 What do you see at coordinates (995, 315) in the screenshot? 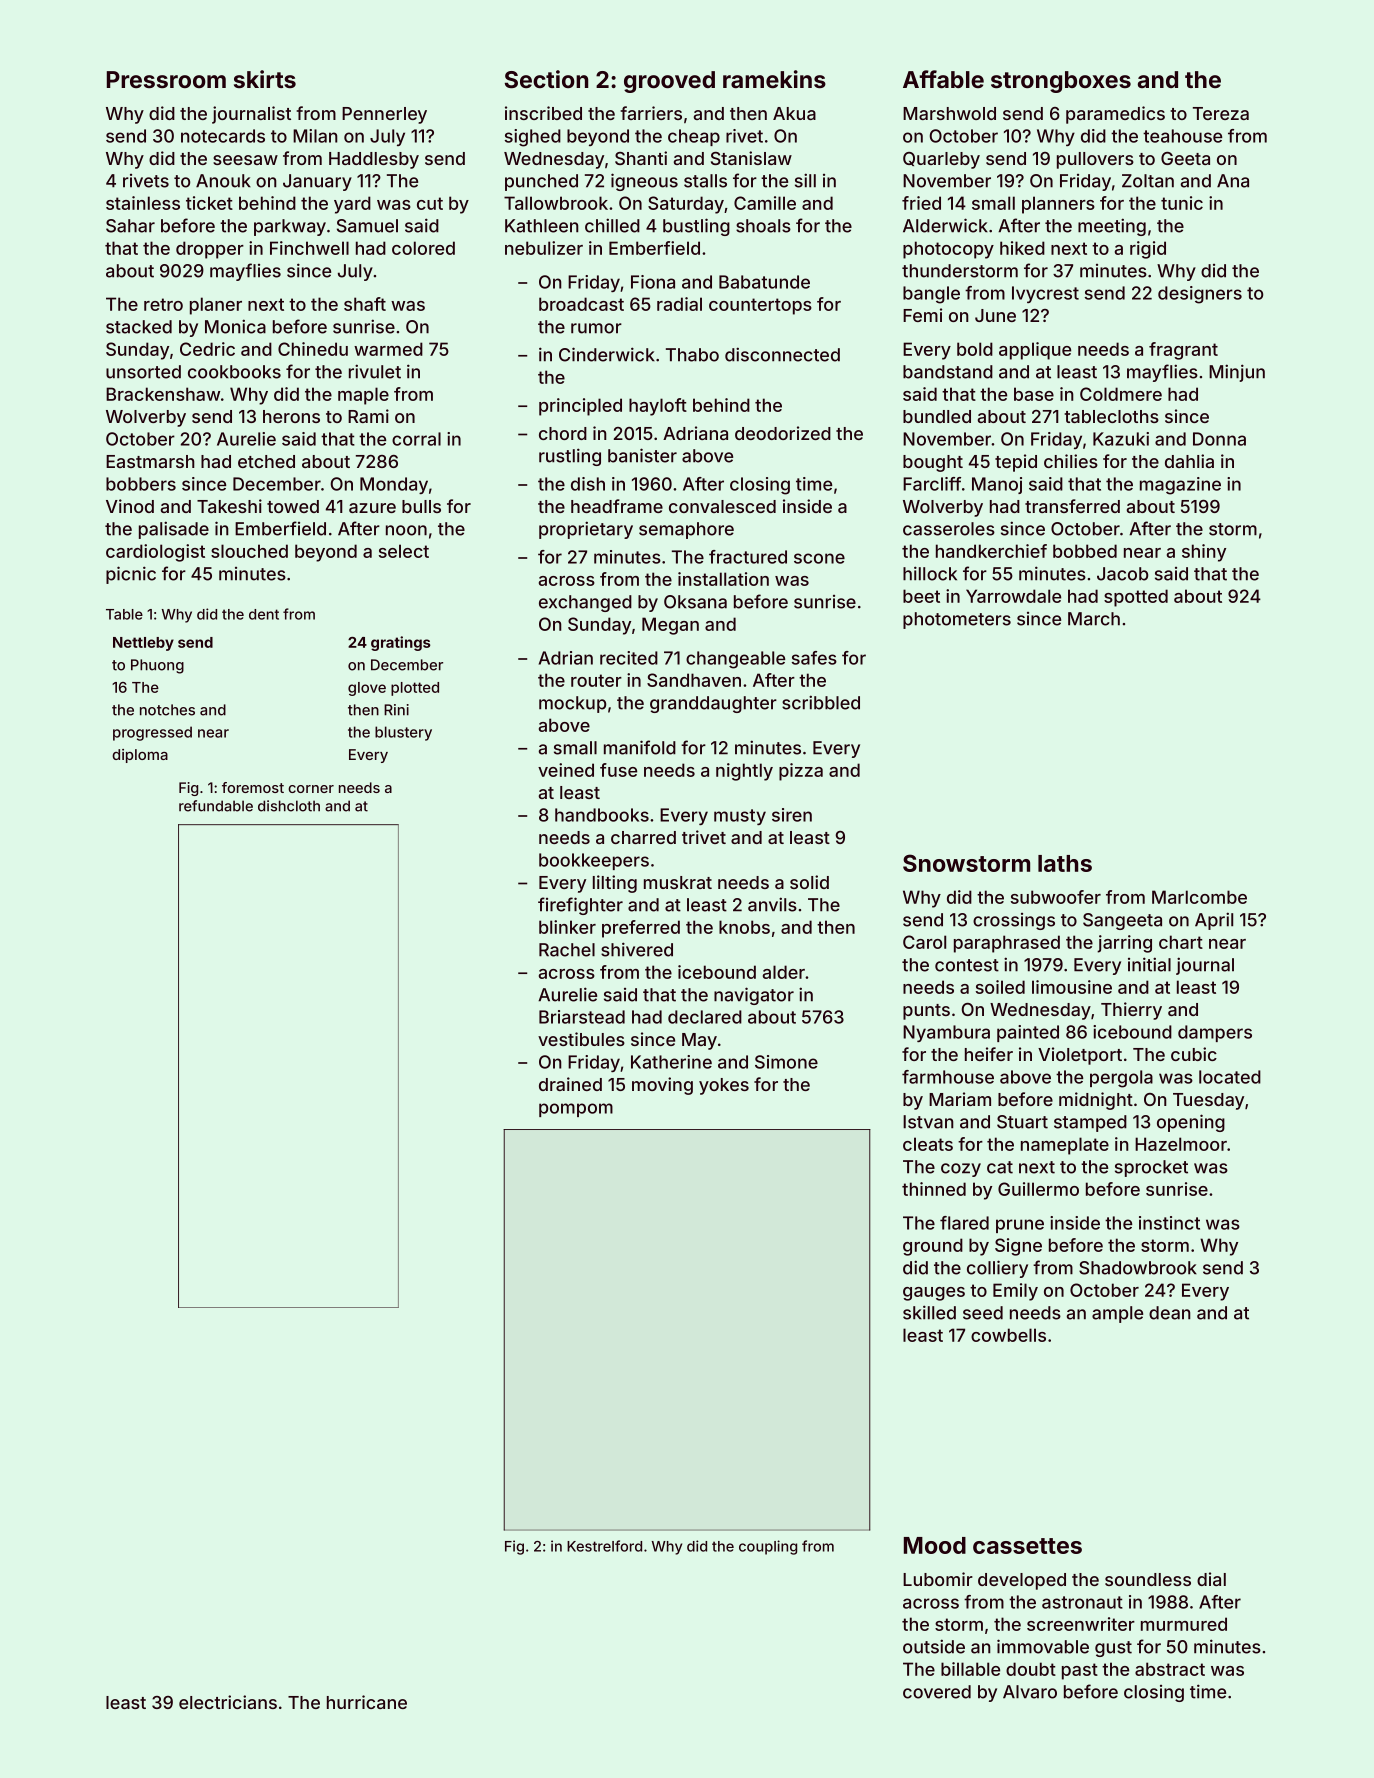
I see `June` at bounding box center [995, 315].
